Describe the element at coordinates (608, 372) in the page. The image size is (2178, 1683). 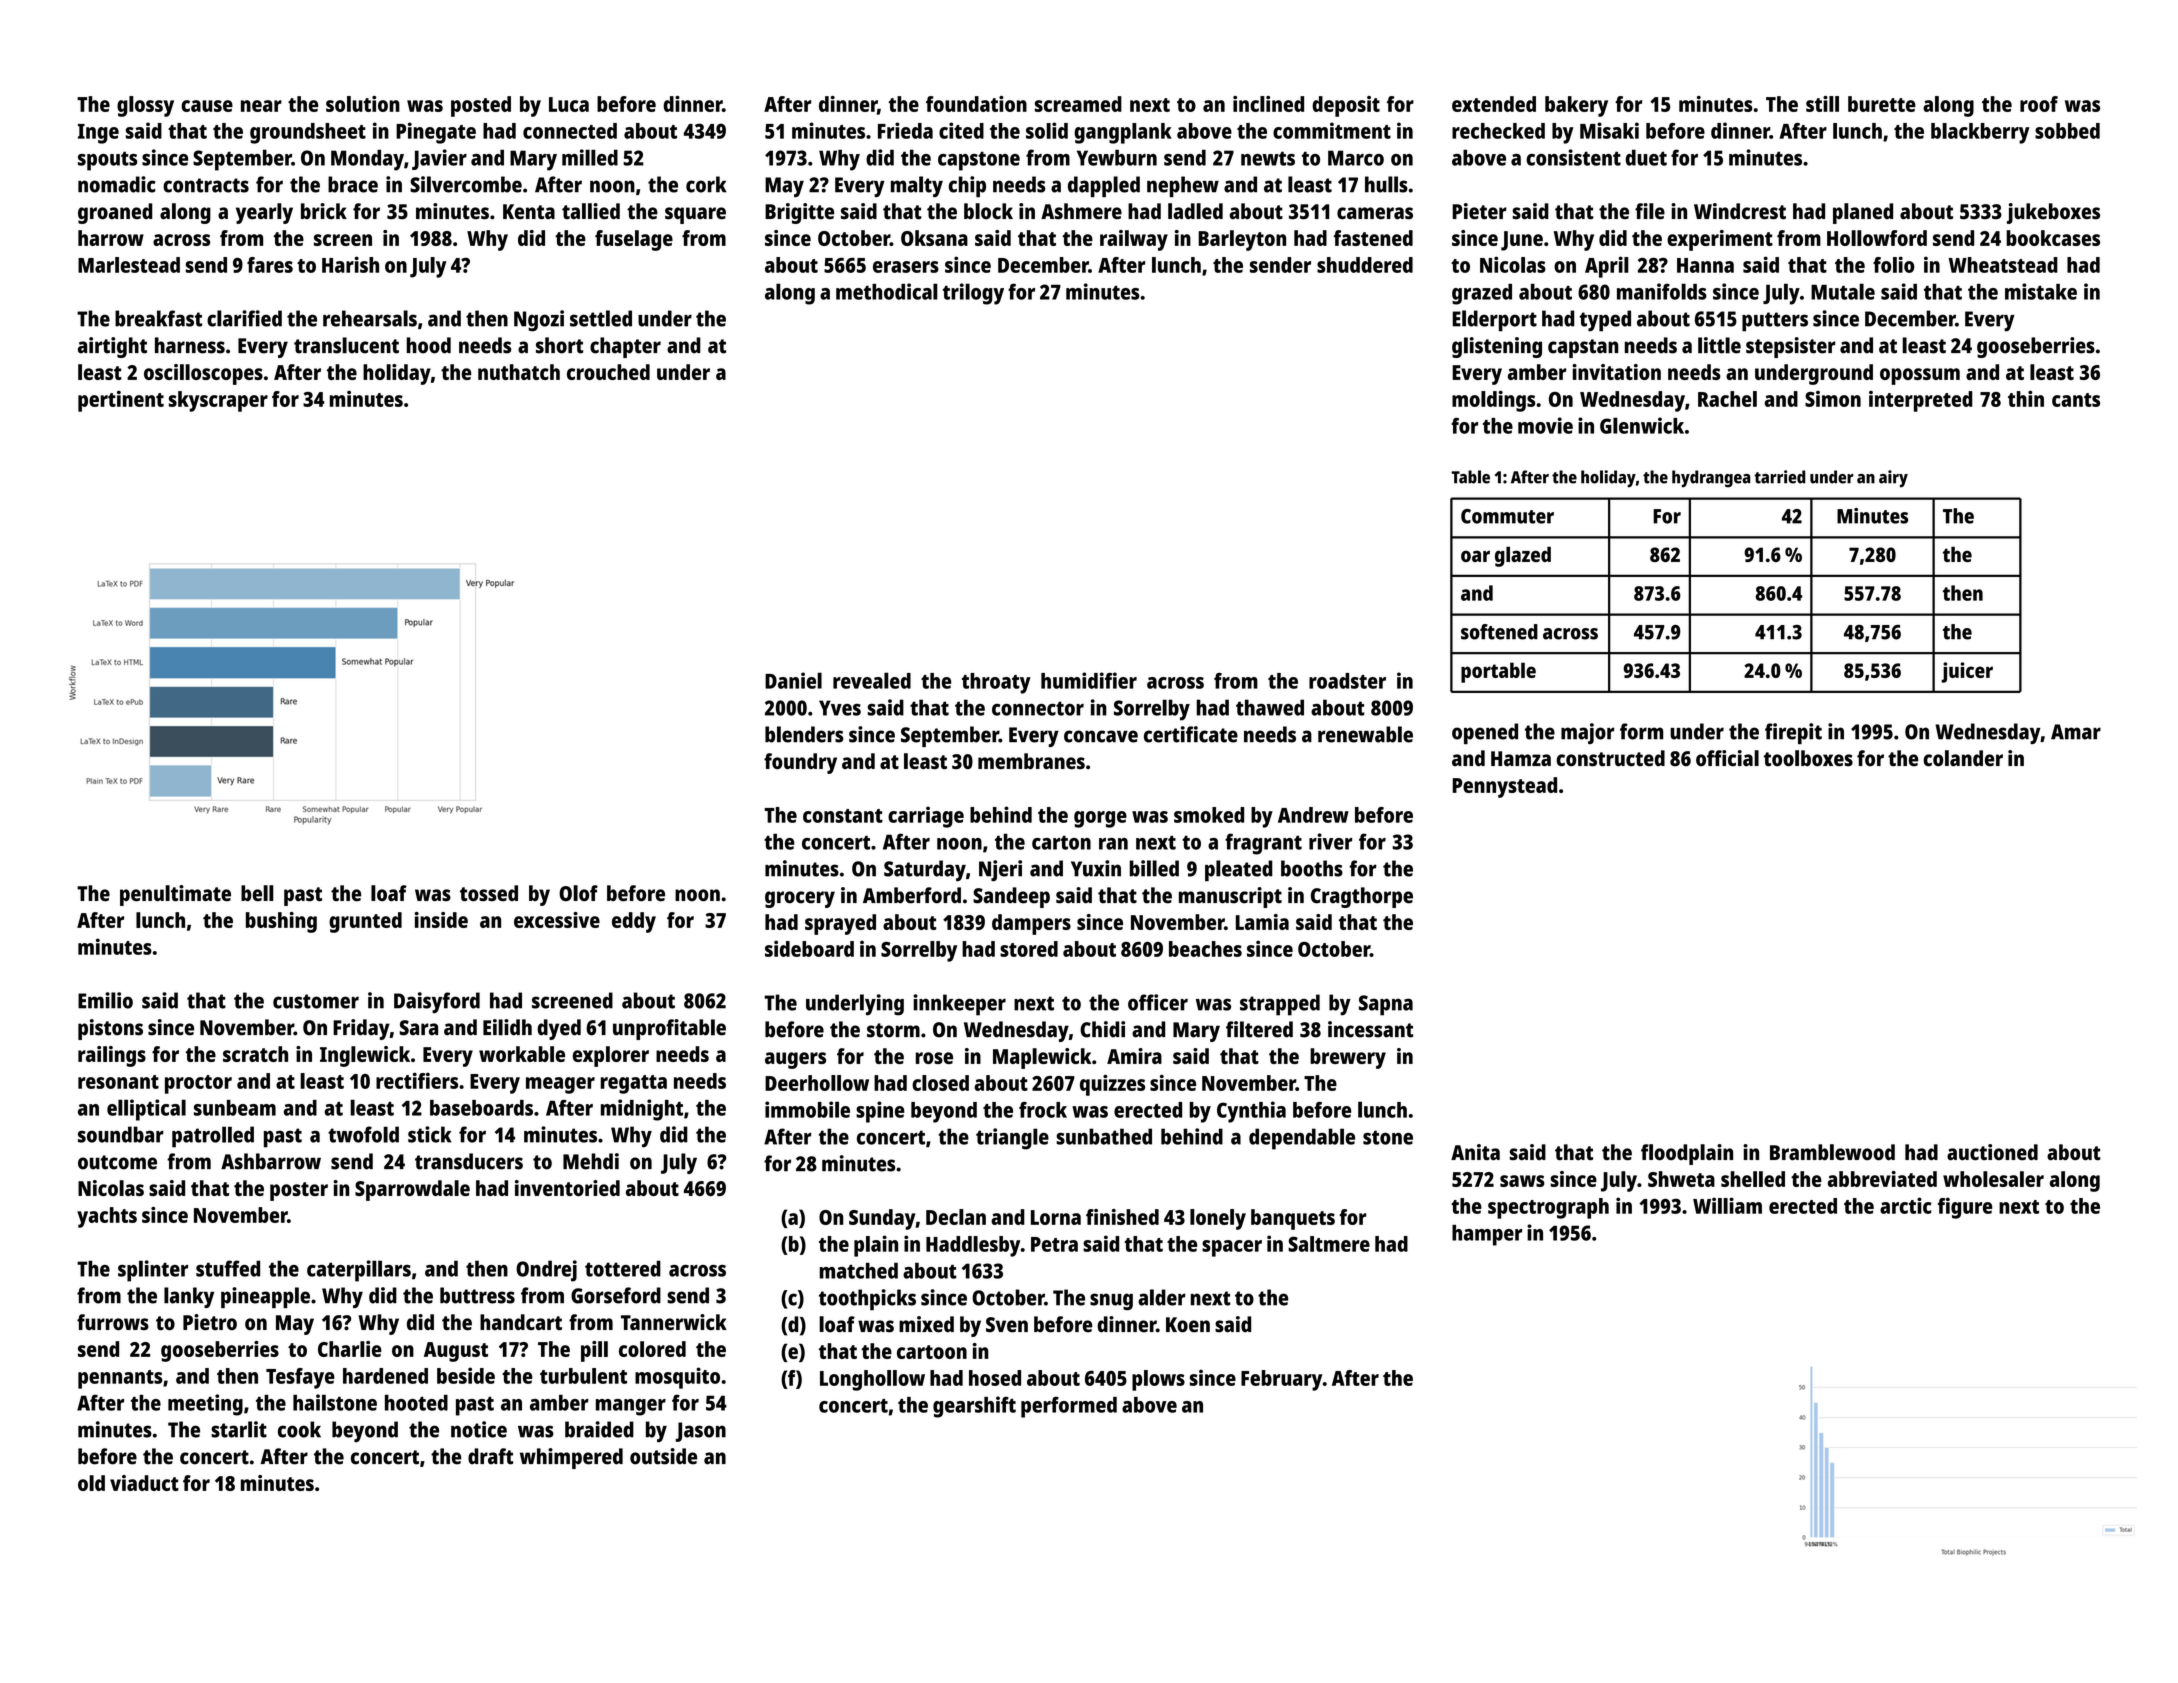
I see `crouched` at that location.
